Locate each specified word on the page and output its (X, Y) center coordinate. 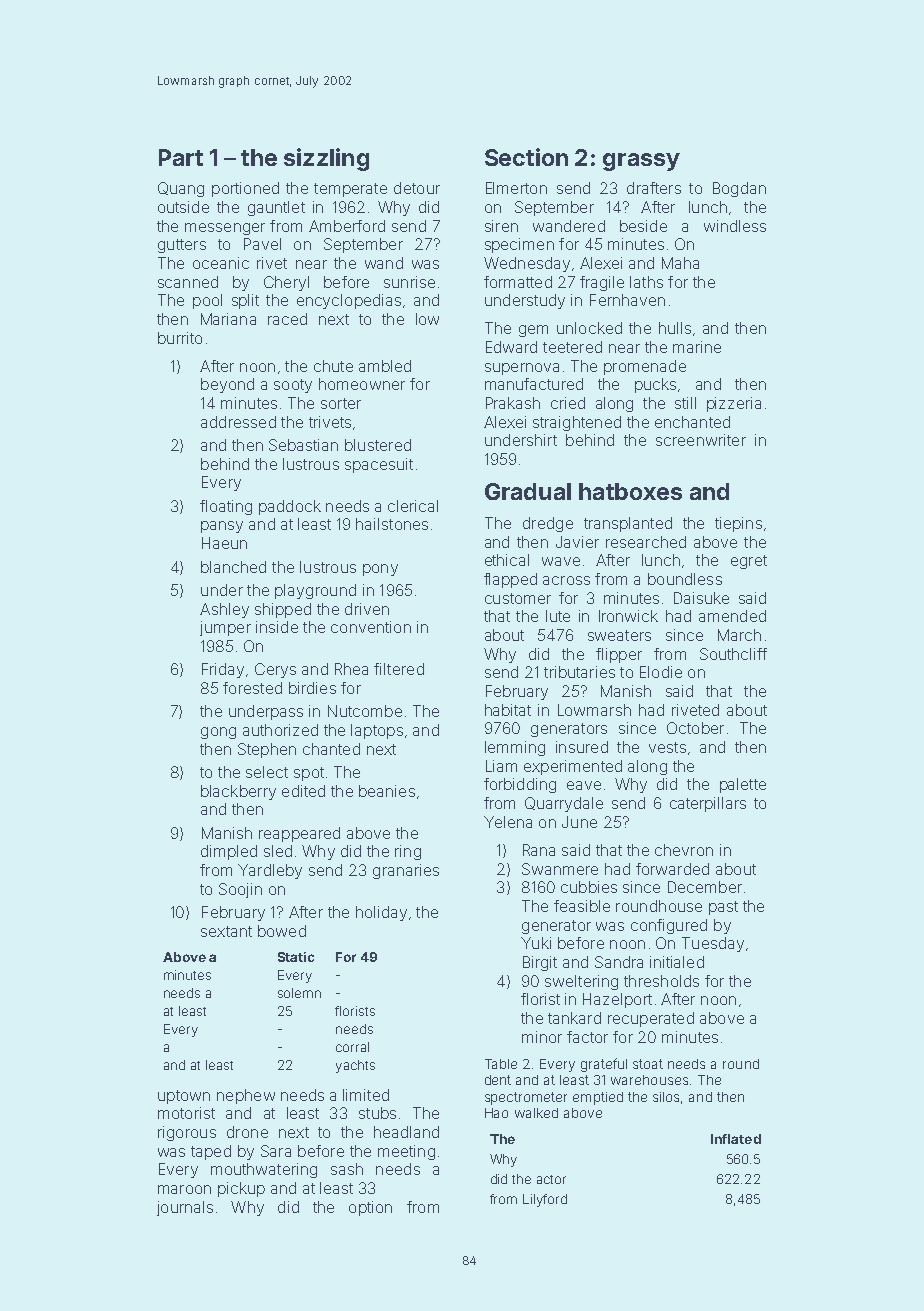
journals (185, 1208)
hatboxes (630, 491)
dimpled (229, 852)
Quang (181, 189)
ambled (385, 366)
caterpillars (708, 804)
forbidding (520, 785)
